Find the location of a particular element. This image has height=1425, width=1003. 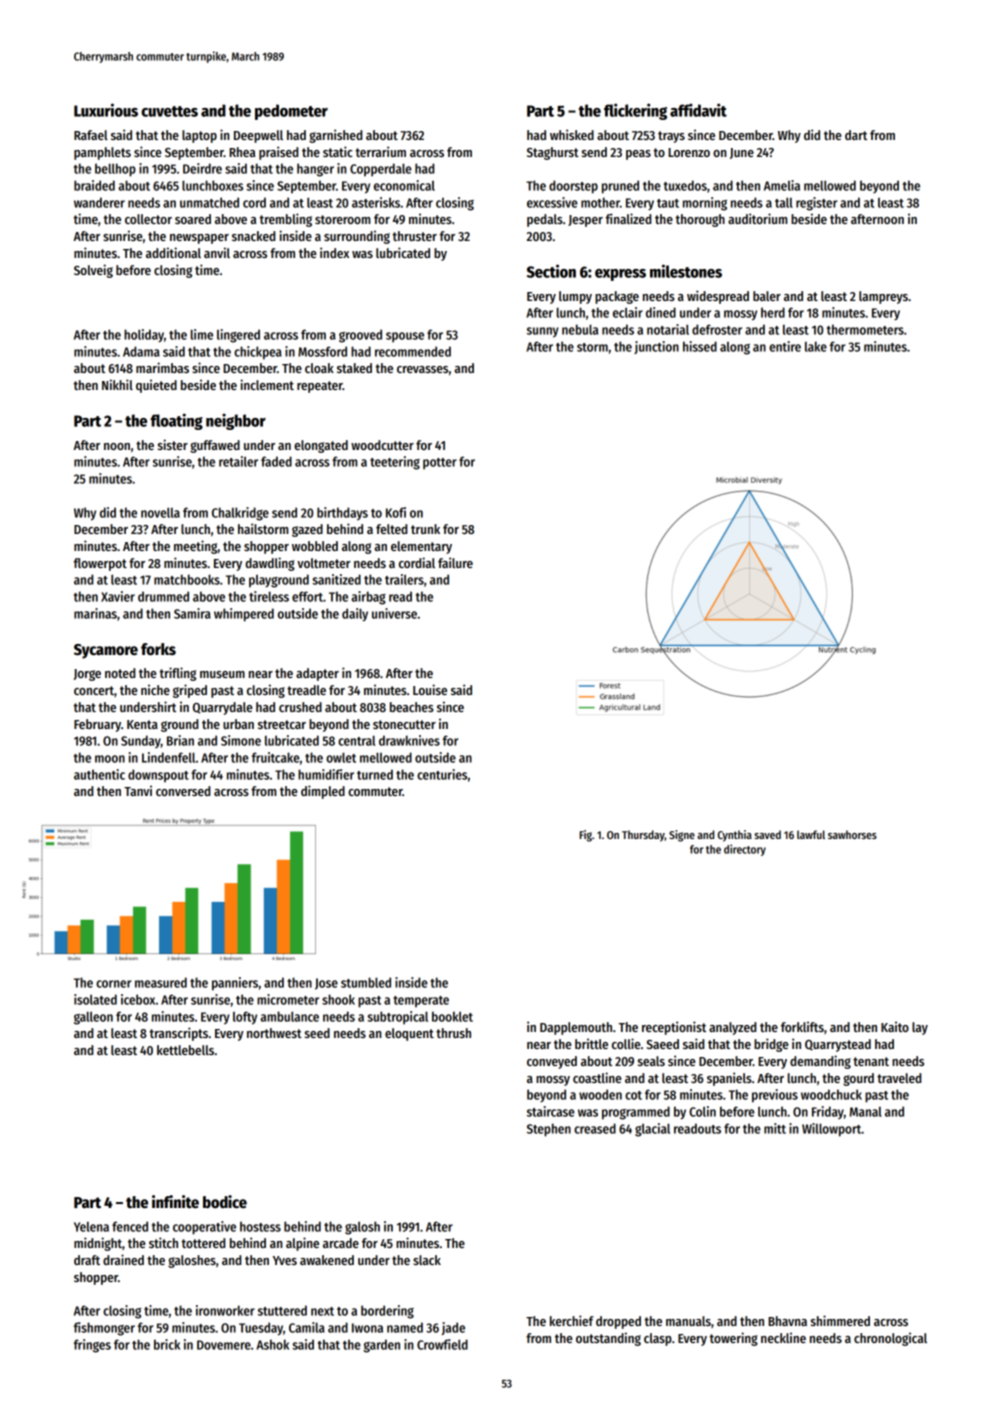

chronological is located at coordinates (890, 1339).
